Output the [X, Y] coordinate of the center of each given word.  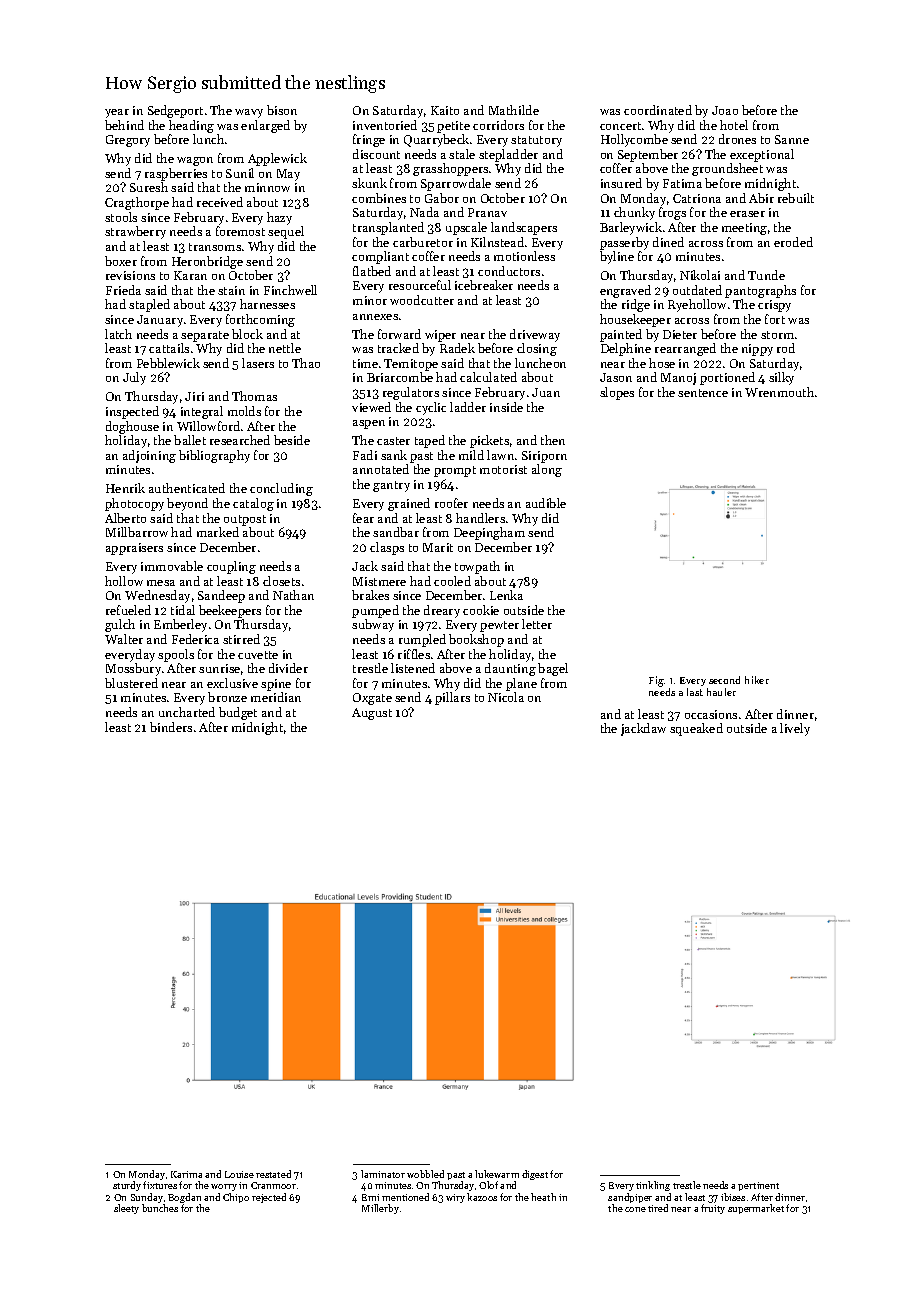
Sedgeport [175, 111]
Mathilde [514, 110]
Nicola [506, 697]
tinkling [653, 1186]
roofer [451, 503]
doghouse [132, 427]
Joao [725, 110]
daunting [510, 669]
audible [546, 503]
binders [171, 727]
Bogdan [184, 1198]
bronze [227, 697]
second [724, 680]
